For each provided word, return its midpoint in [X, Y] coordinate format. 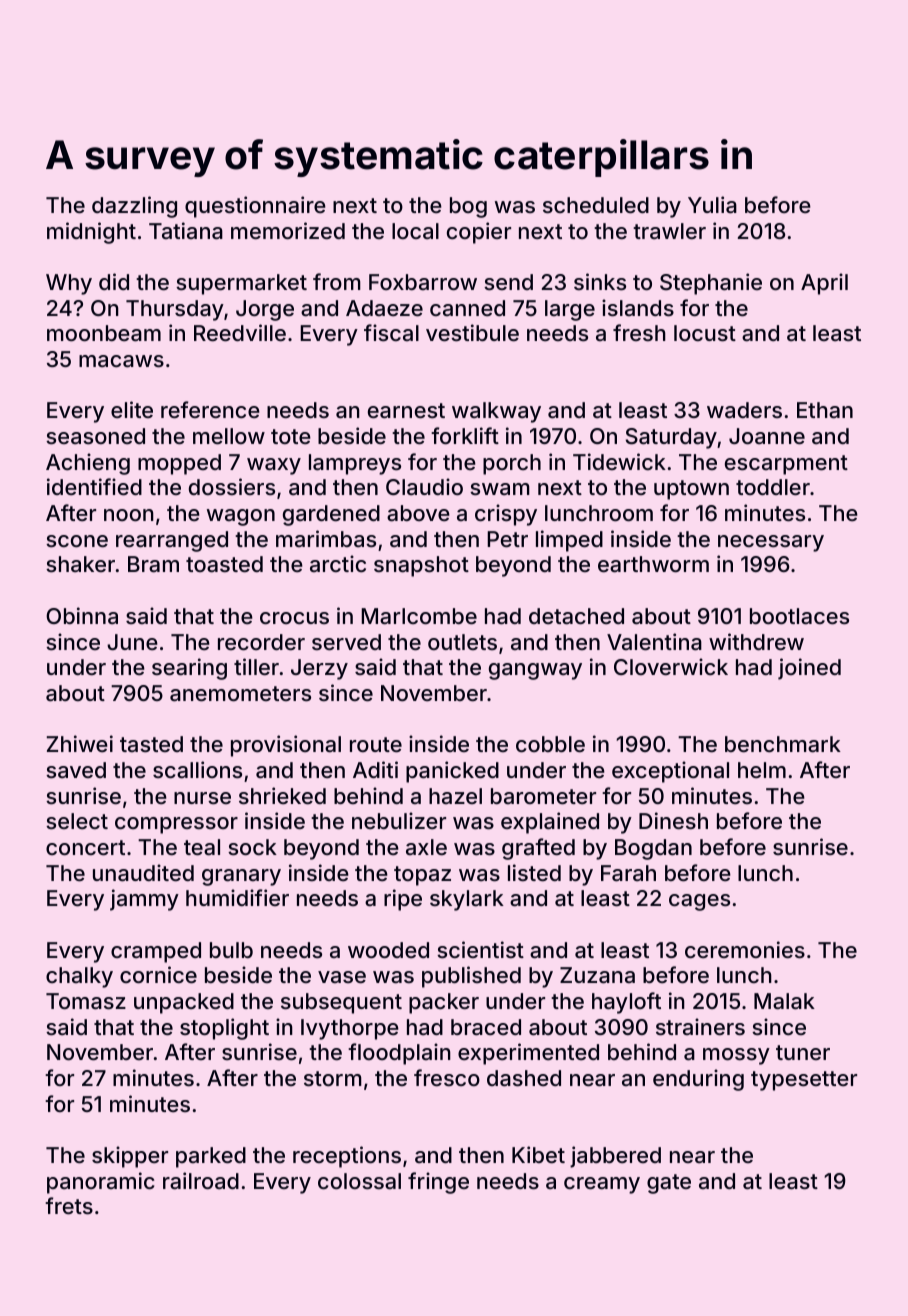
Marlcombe [419, 616]
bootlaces [799, 616]
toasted [224, 564]
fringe [438, 1183]
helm [762, 770]
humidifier [237, 897]
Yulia [712, 205]
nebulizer [399, 820]
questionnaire [255, 207]
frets [69, 1205]
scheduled [596, 205]
